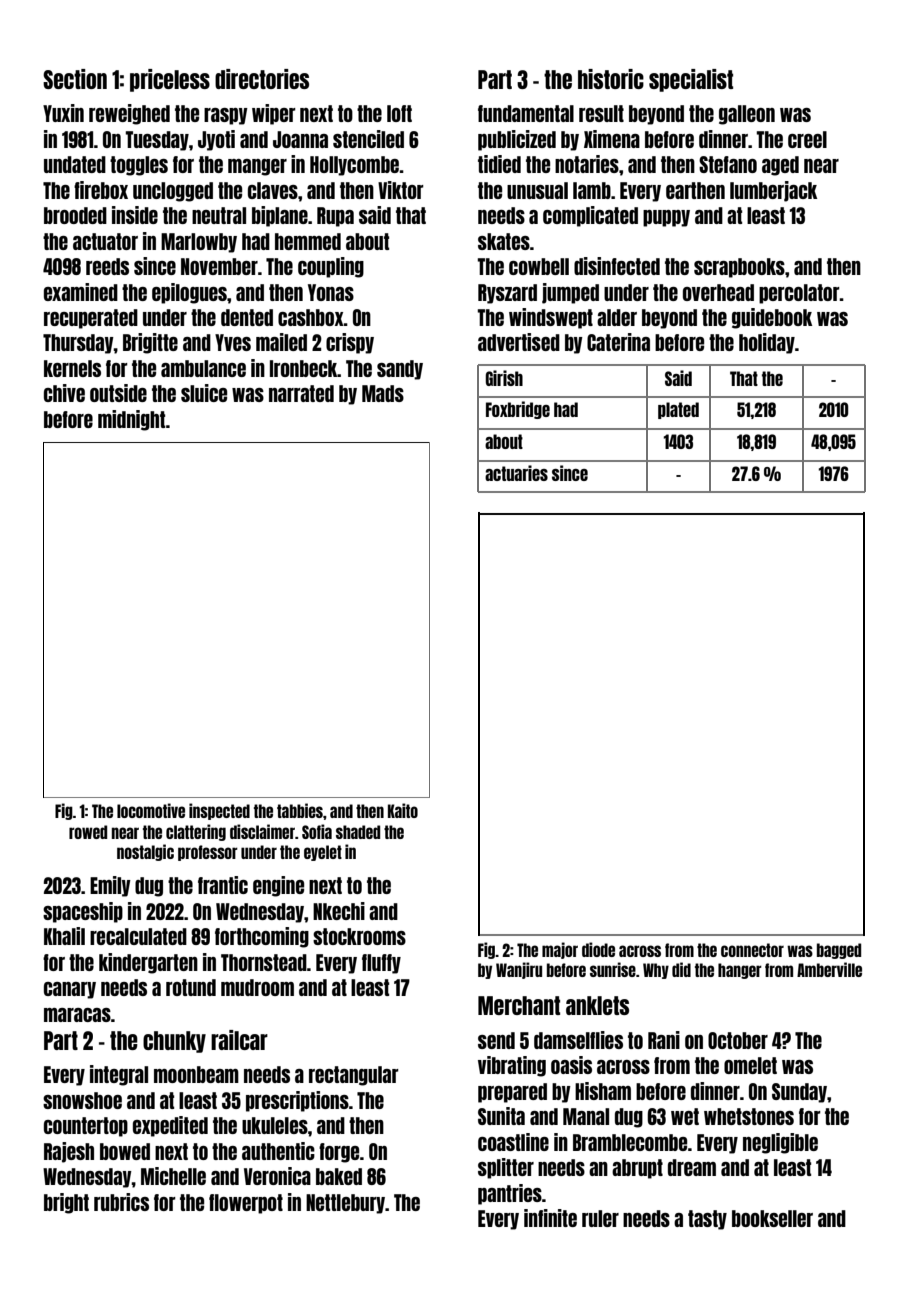  What do you see at coordinates (70, 990) in the screenshot?
I see `canary` at bounding box center [70, 990].
